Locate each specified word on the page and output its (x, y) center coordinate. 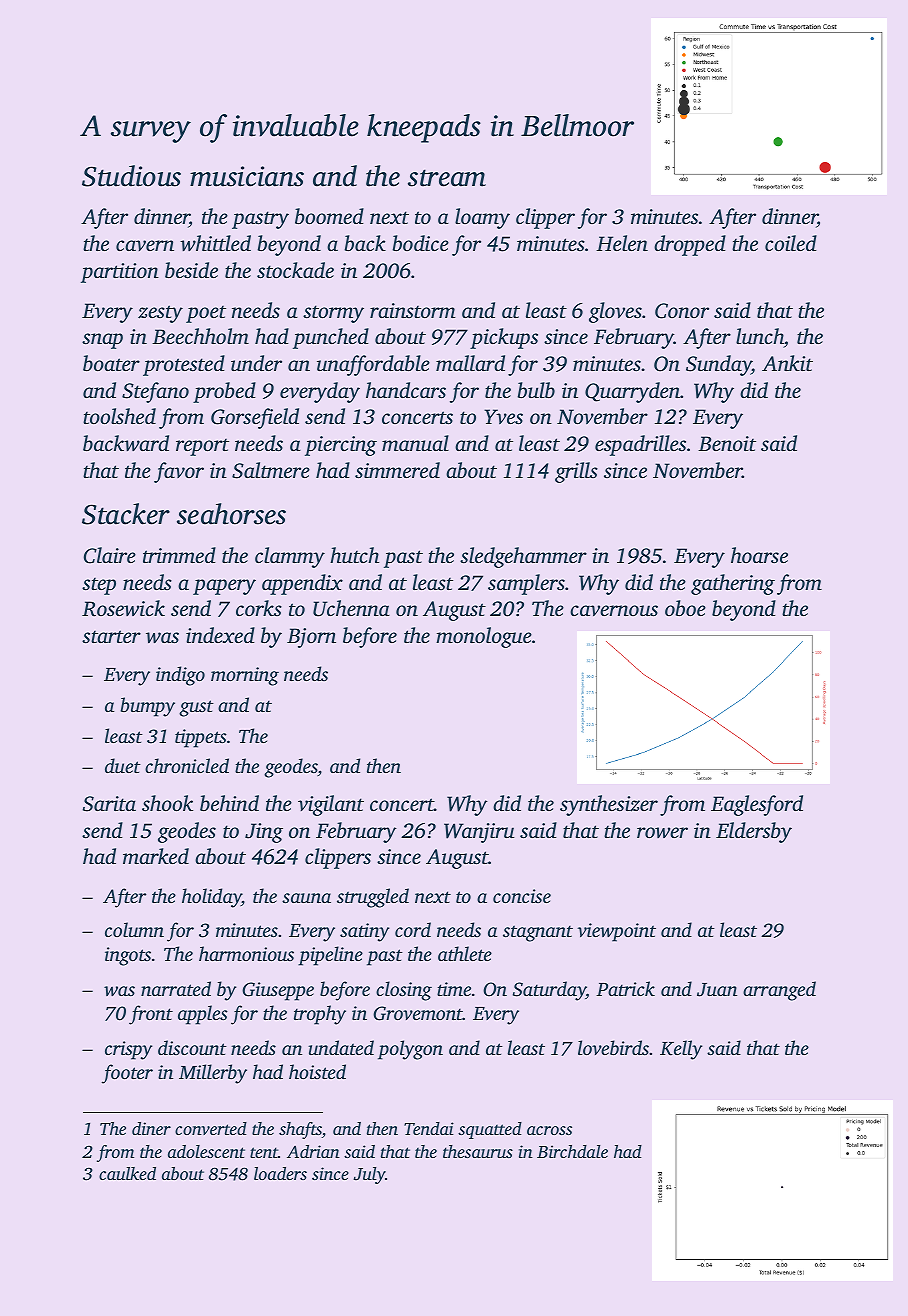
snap (102, 341)
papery (224, 587)
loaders (280, 1173)
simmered (397, 470)
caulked (127, 1173)
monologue (484, 637)
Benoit (727, 443)
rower (662, 832)
